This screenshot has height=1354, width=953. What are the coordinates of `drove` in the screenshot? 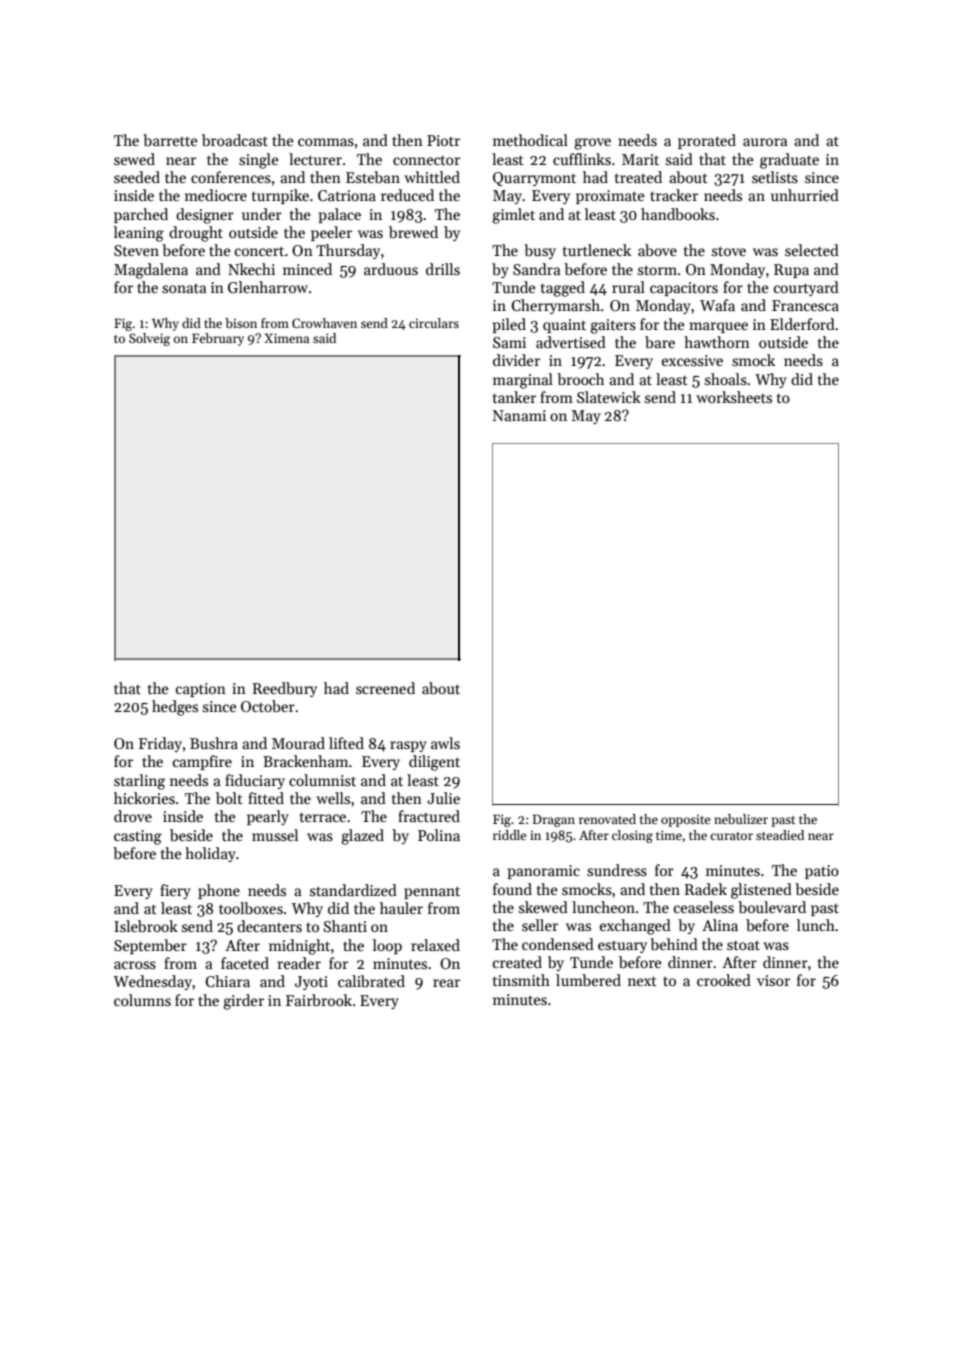 It's located at (133, 816).
